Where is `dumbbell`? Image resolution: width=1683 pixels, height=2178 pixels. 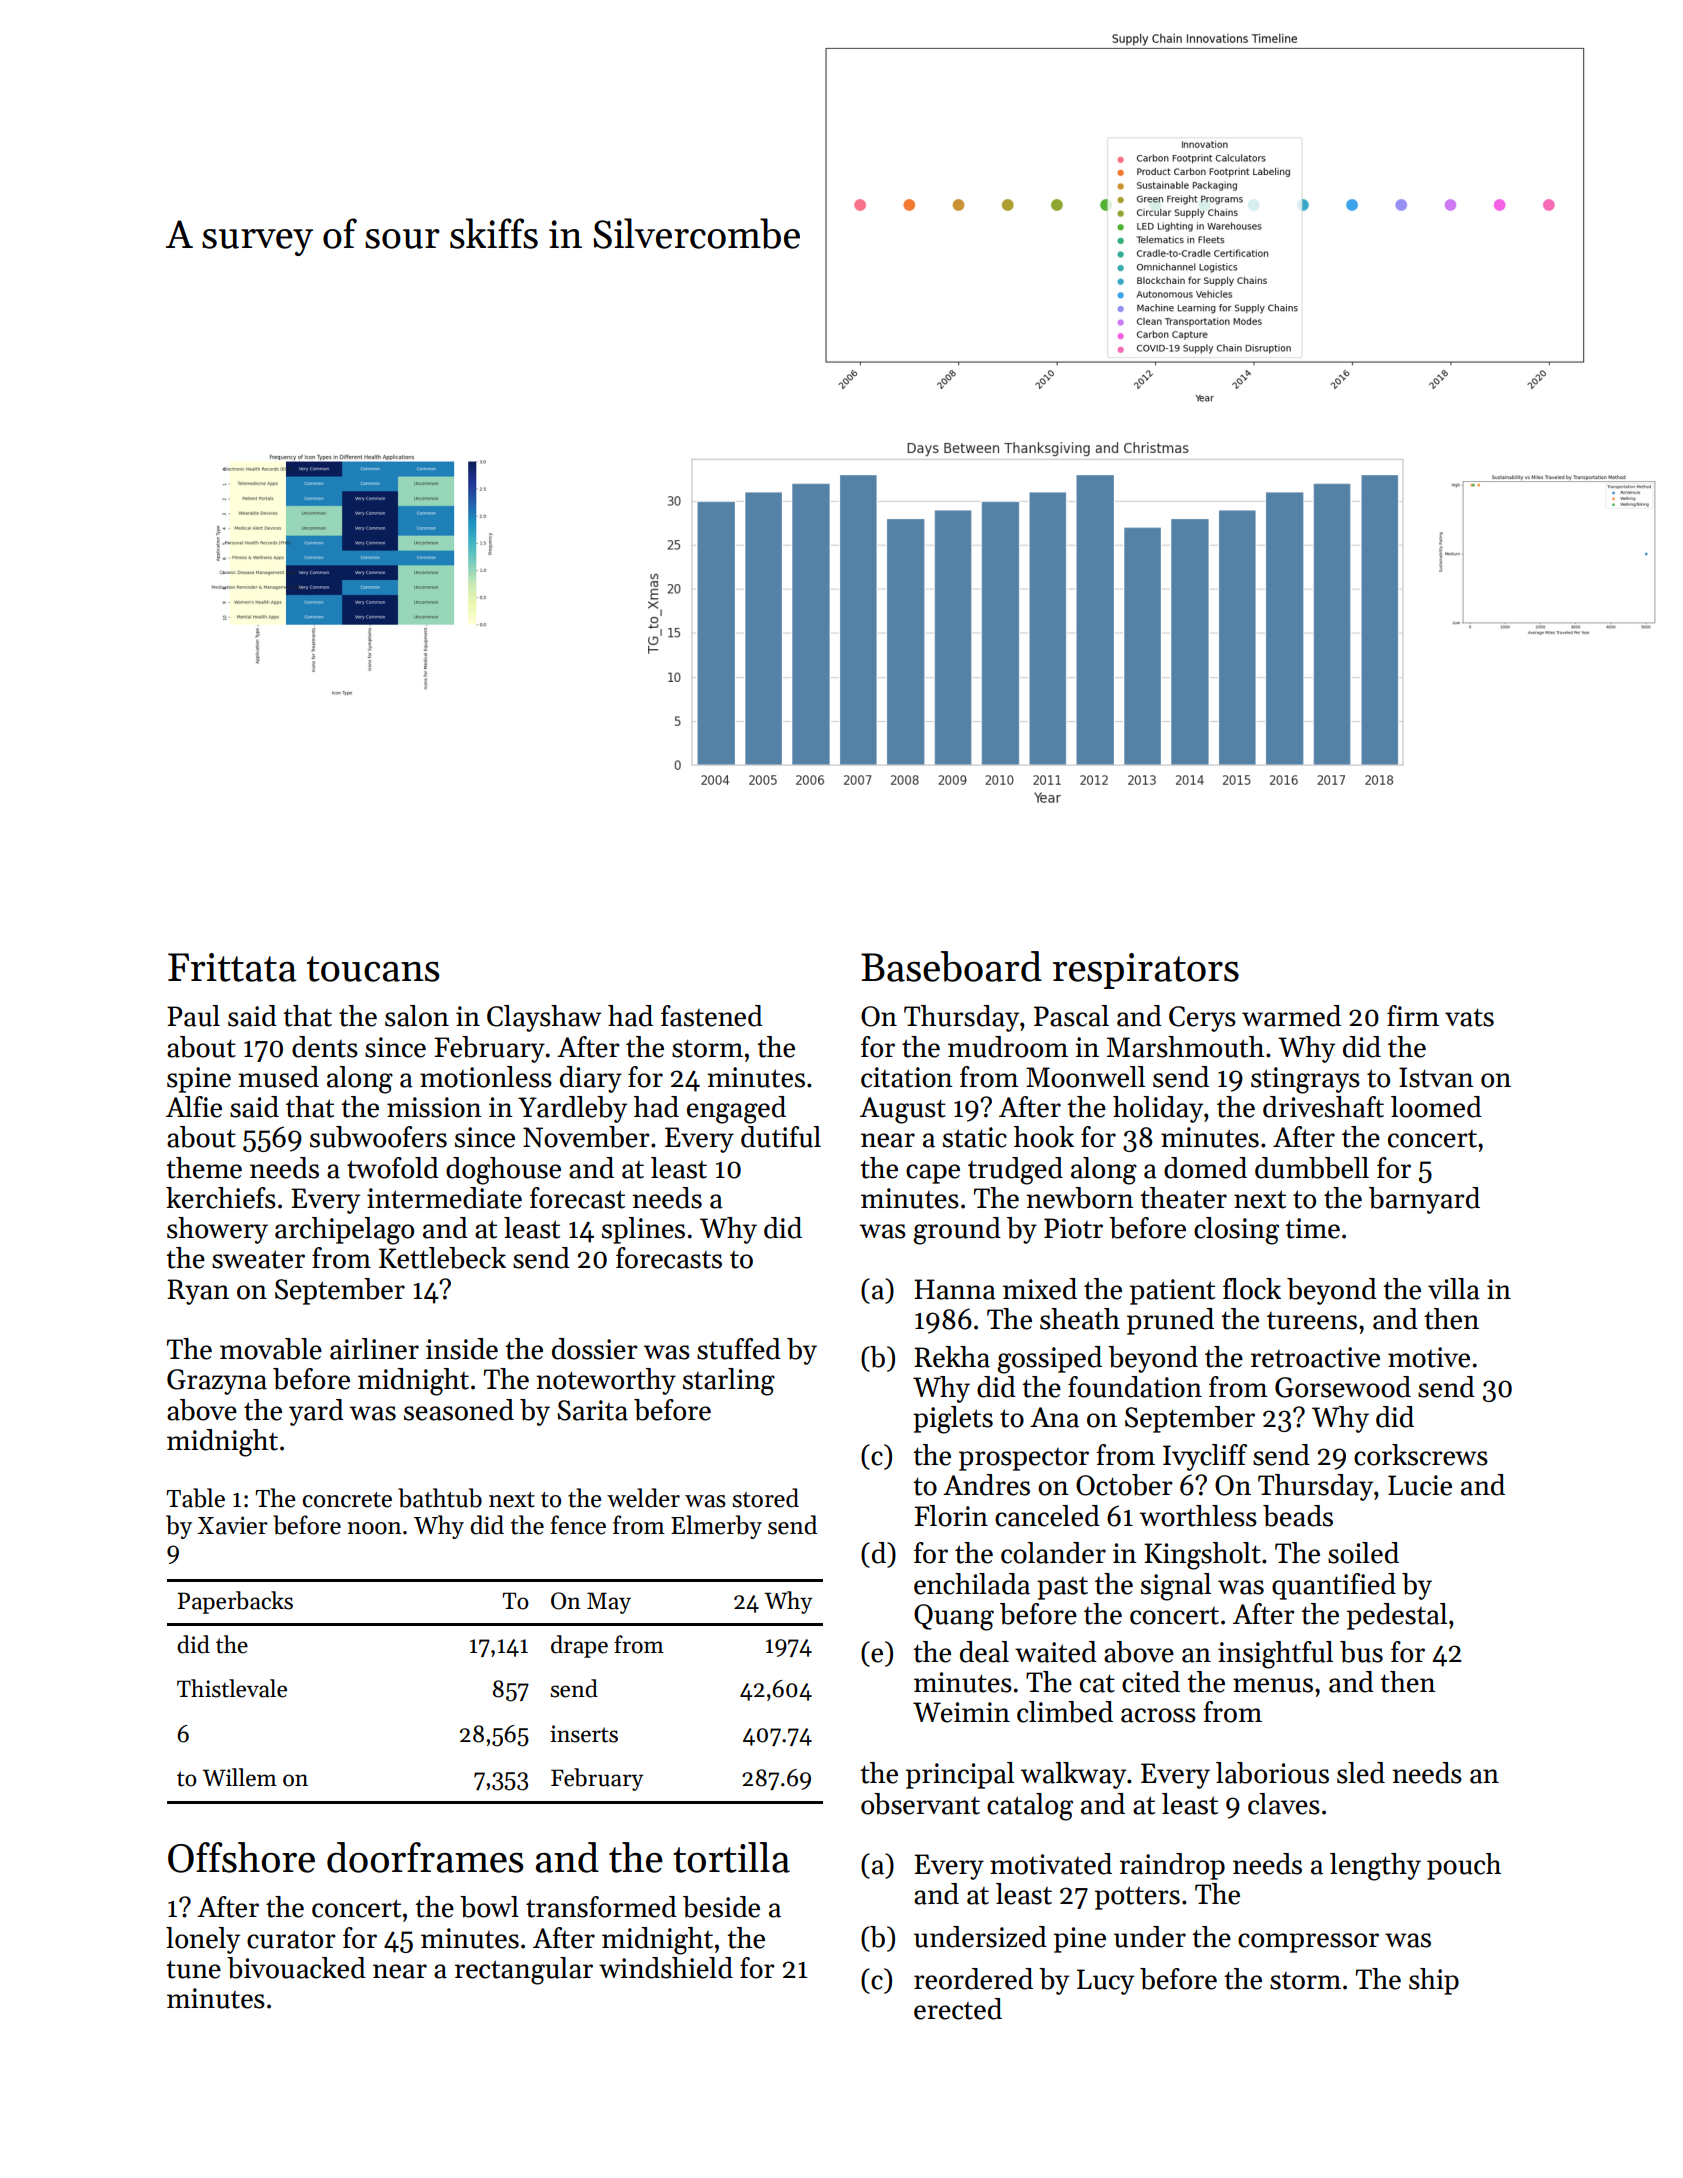 dumbbell is located at coordinates (1312, 1168).
